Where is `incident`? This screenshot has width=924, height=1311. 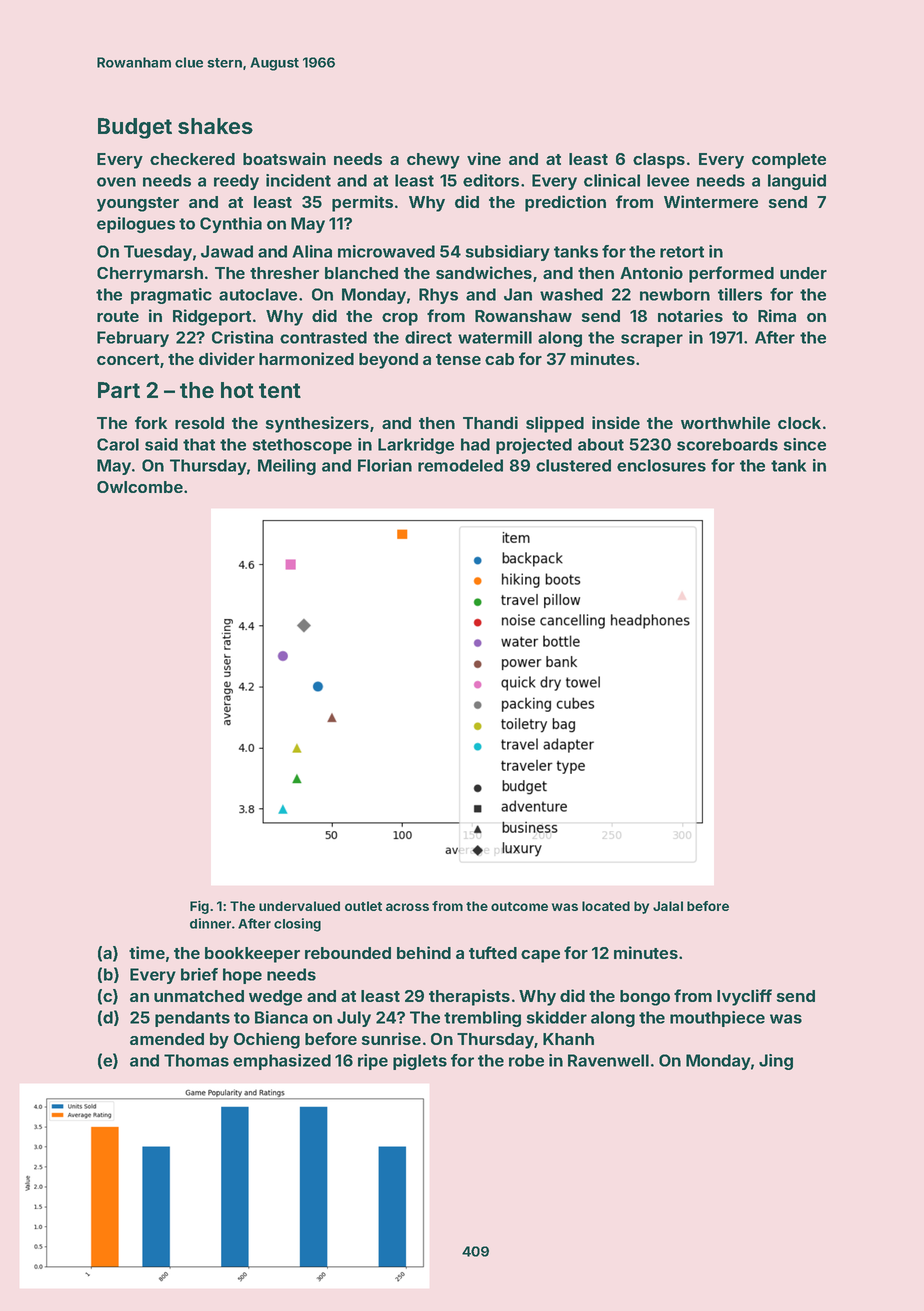
incident is located at coordinates (298, 180).
